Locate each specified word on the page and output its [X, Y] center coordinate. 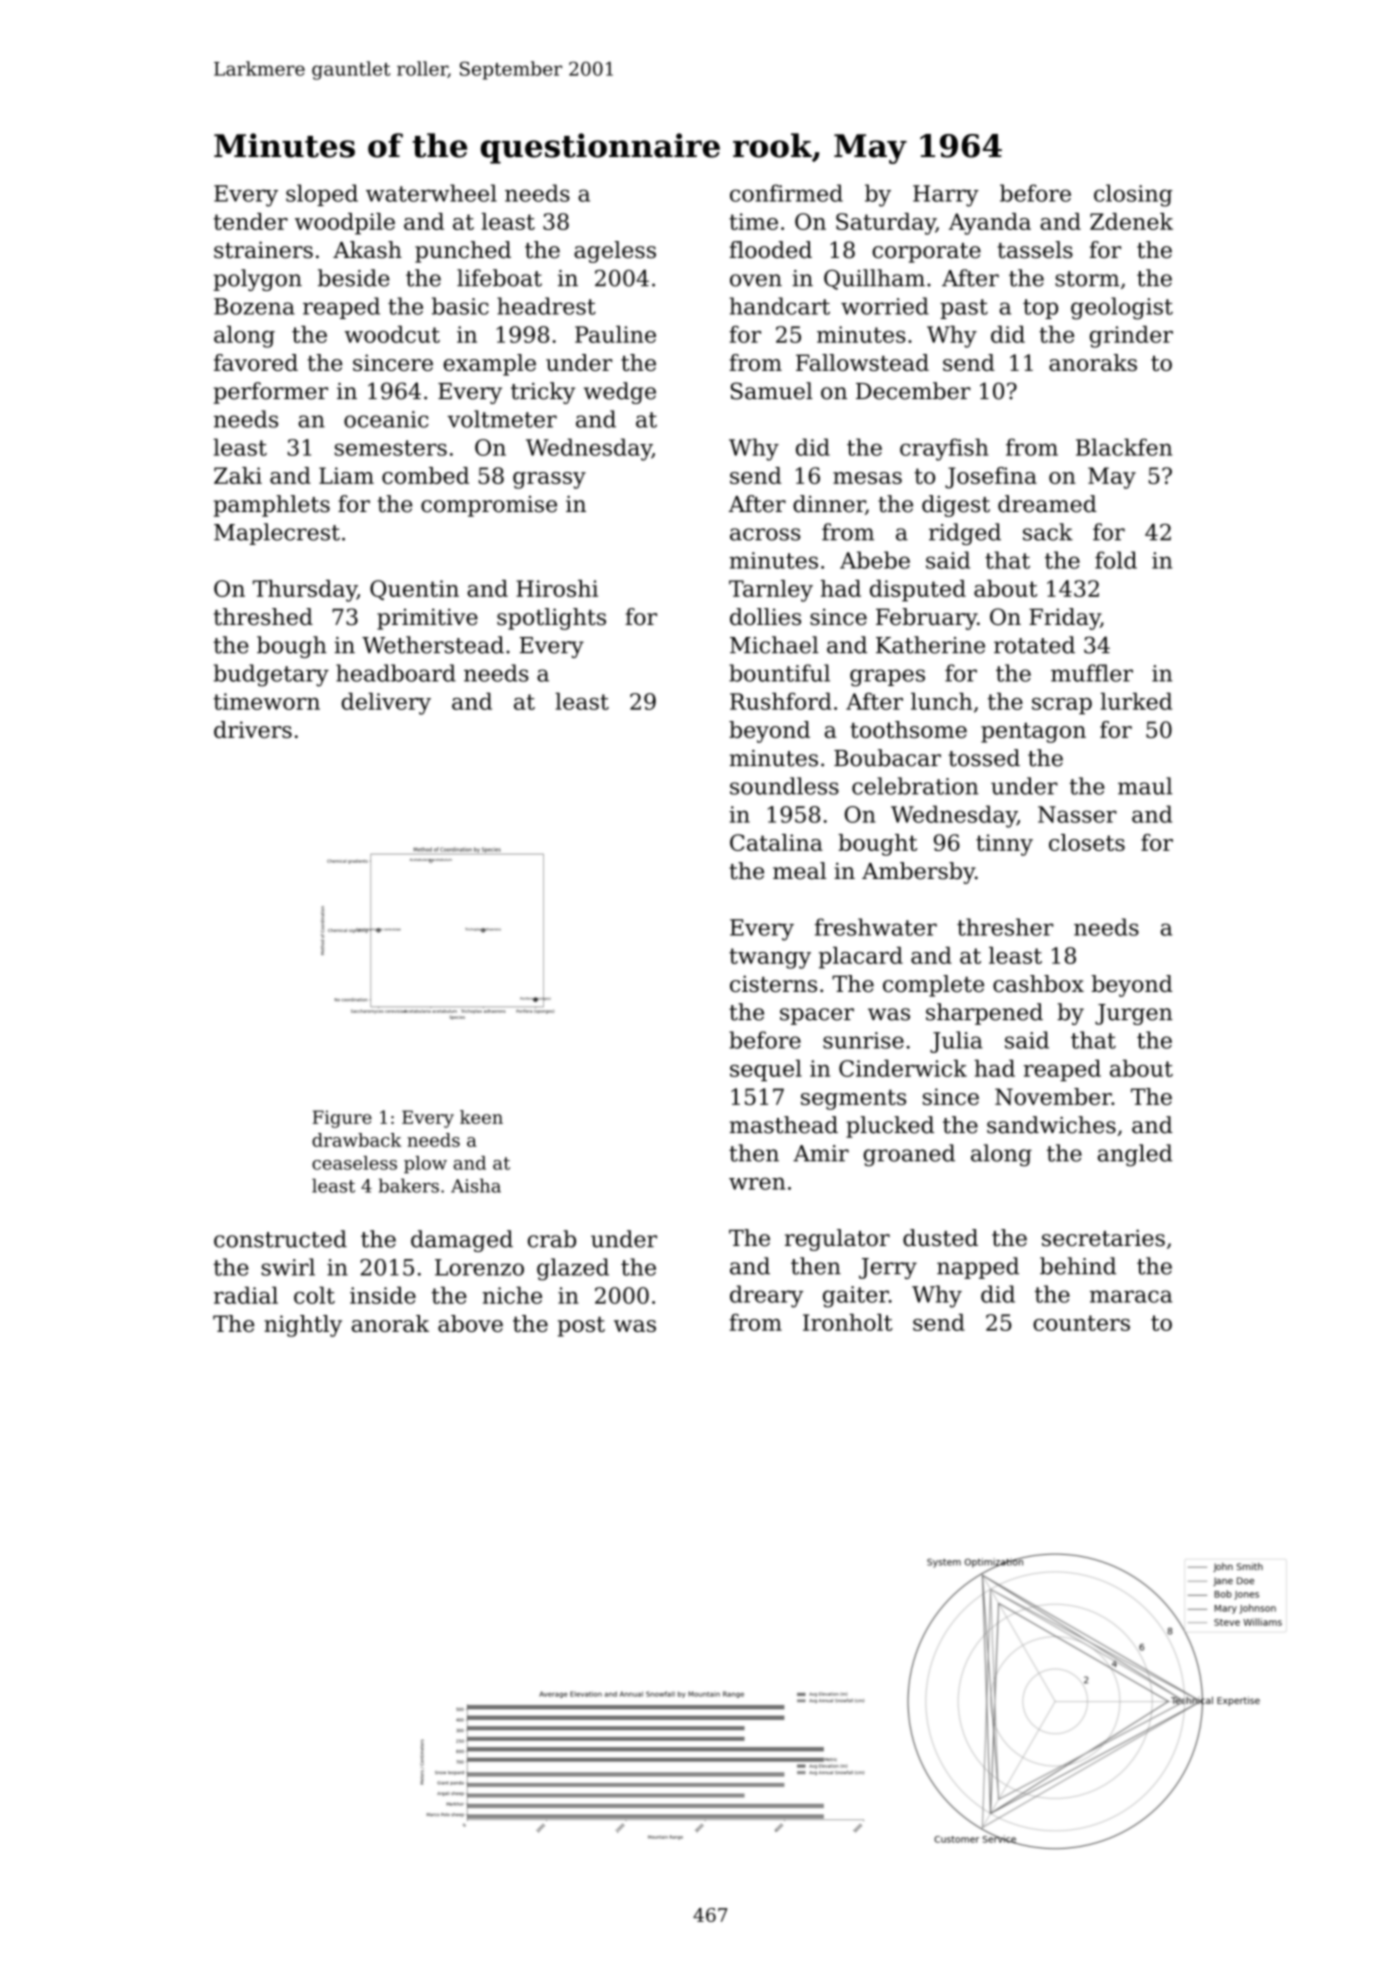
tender [251, 221]
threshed [263, 617]
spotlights [551, 619]
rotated [1034, 645]
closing [1133, 195]
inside [383, 1295]
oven [756, 280]
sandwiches [1051, 1125]
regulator [837, 1240]
